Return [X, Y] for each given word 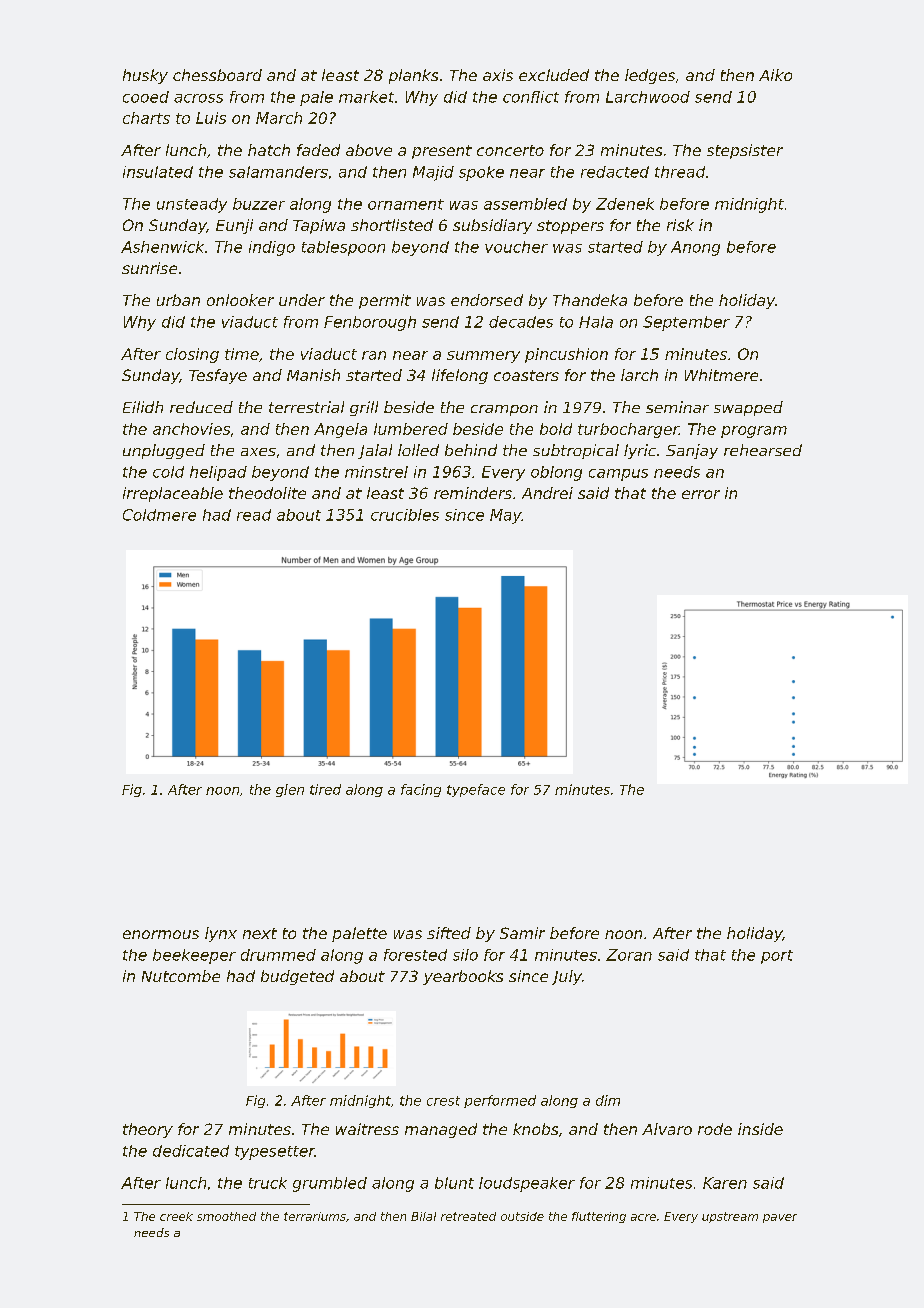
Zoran [629, 955]
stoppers [570, 227]
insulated [158, 172]
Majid [433, 173]
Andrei [547, 493]
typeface [476, 790]
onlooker [240, 300]
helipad [218, 473]
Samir [522, 933]
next [260, 933]
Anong [695, 248]
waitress [367, 1129]
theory [148, 1130]
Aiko [775, 75]
